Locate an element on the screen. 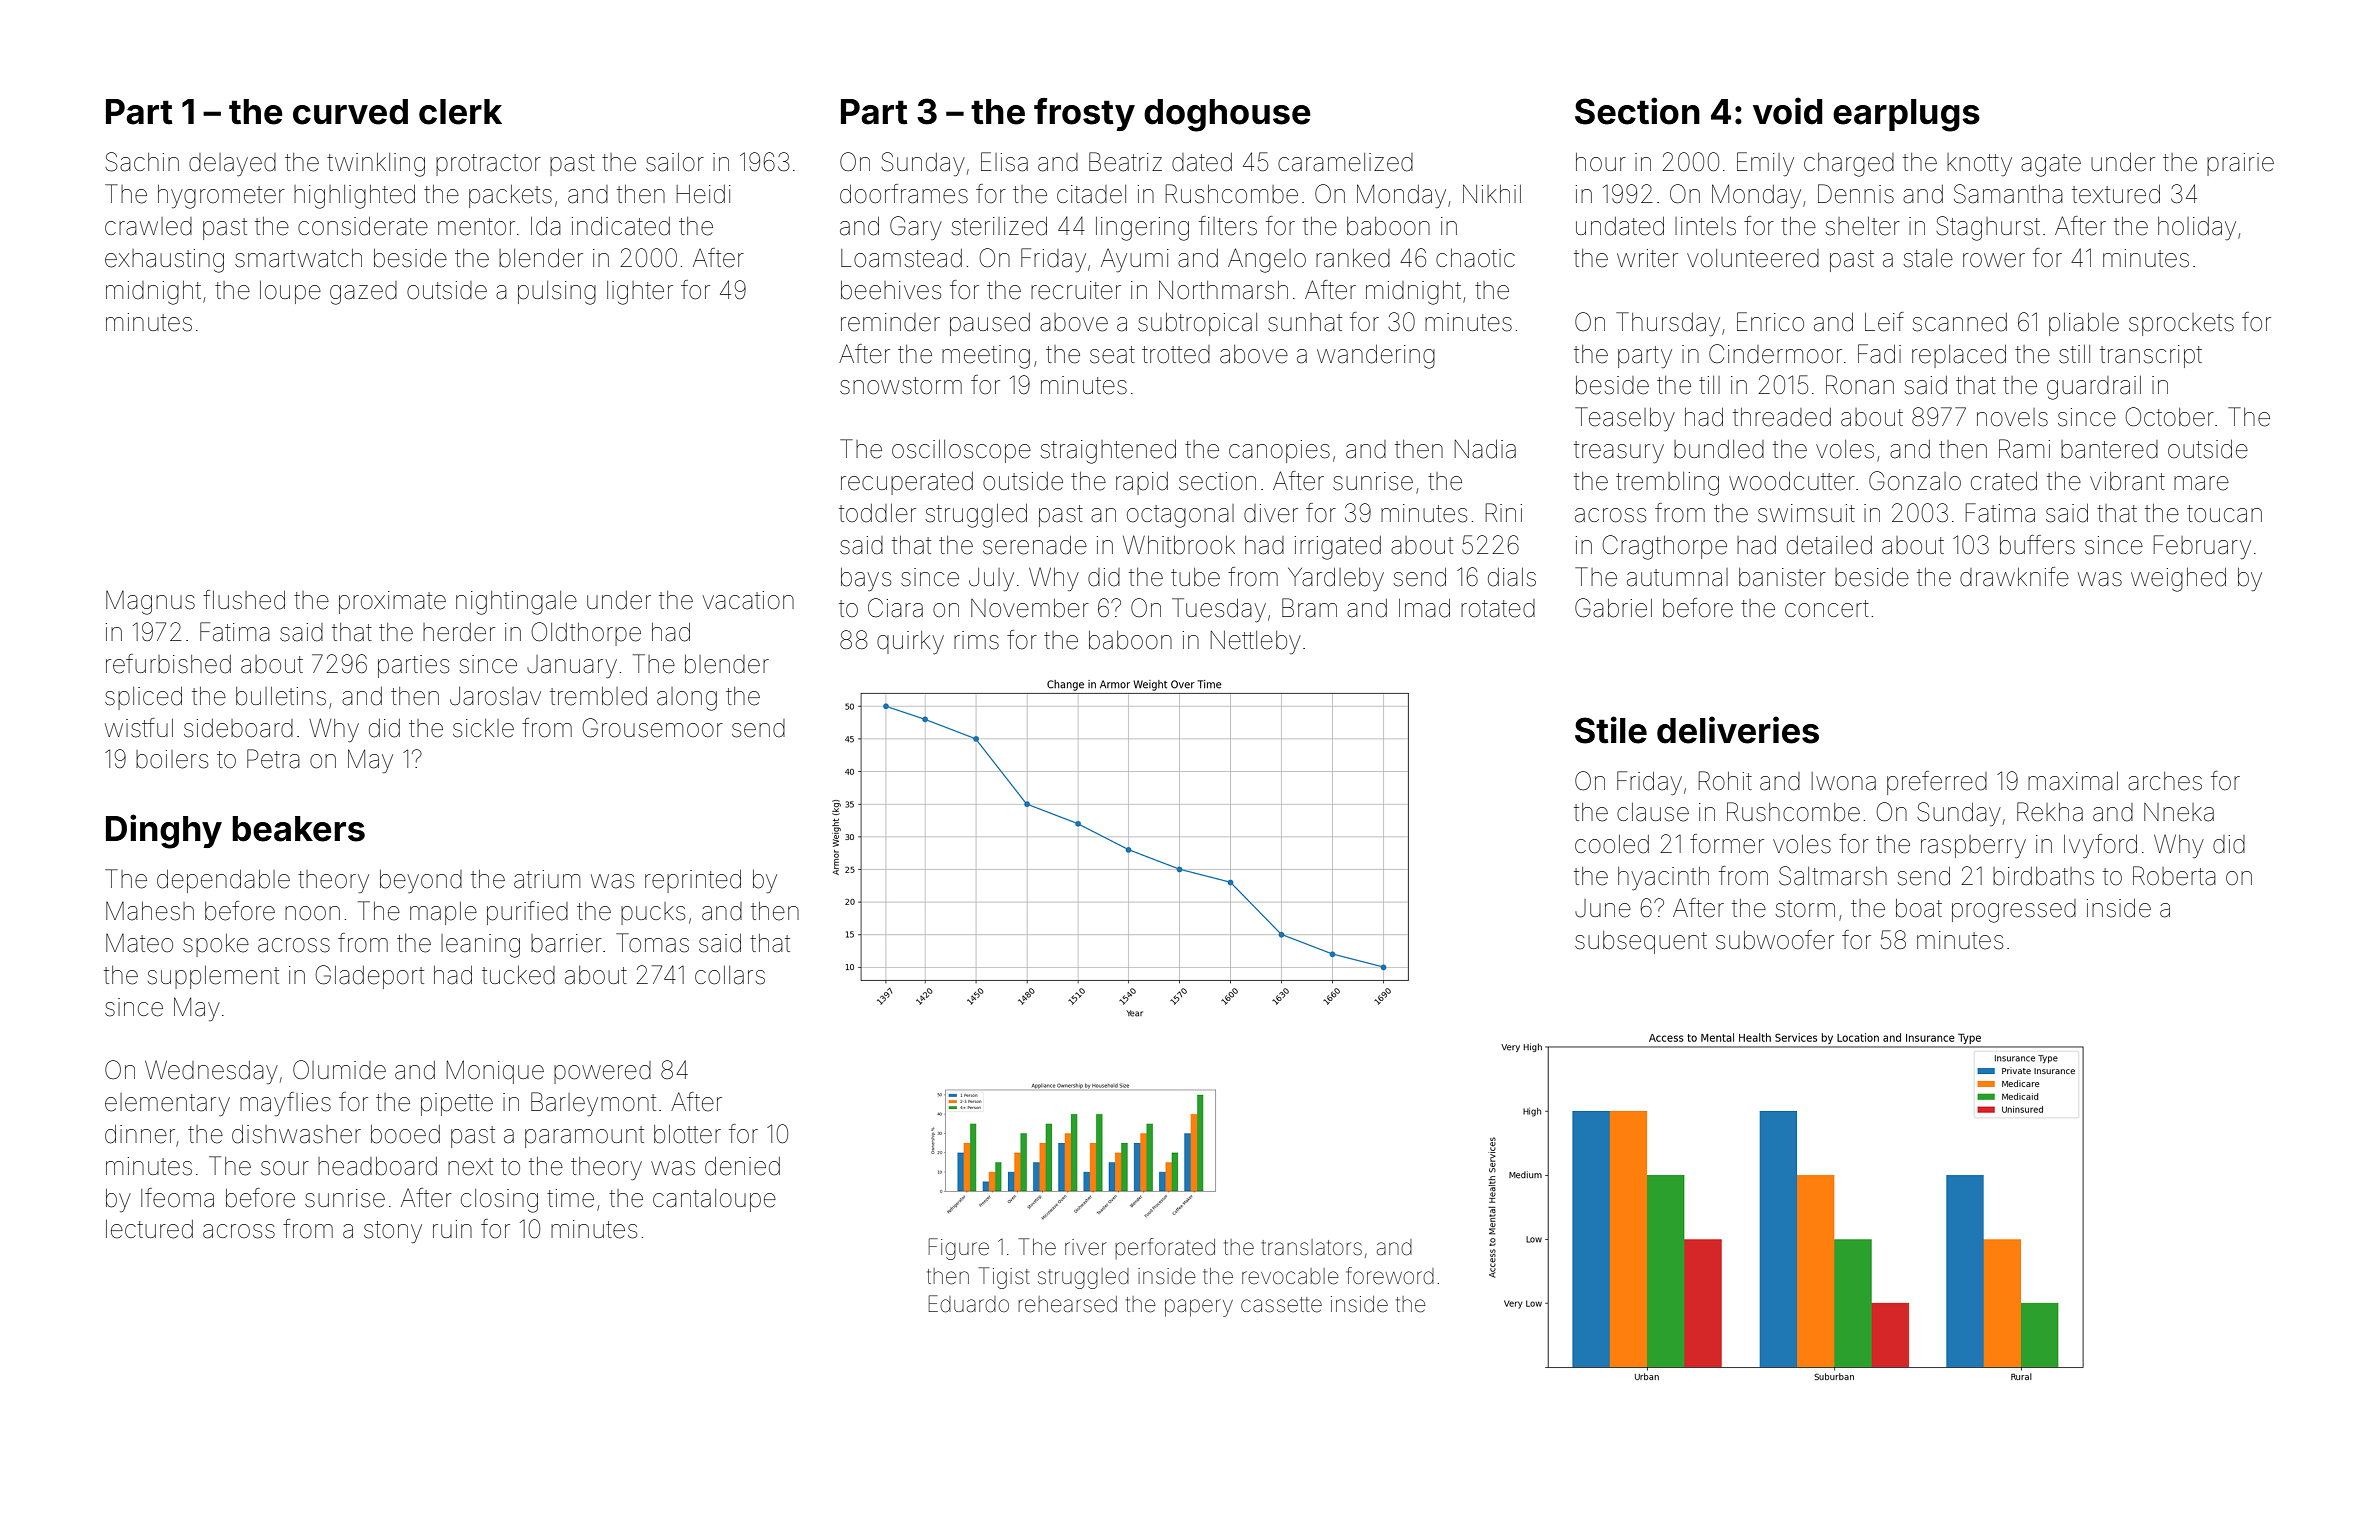 The image size is (2380, 1540). Eduardo is located at coordinates (969, 1304).
